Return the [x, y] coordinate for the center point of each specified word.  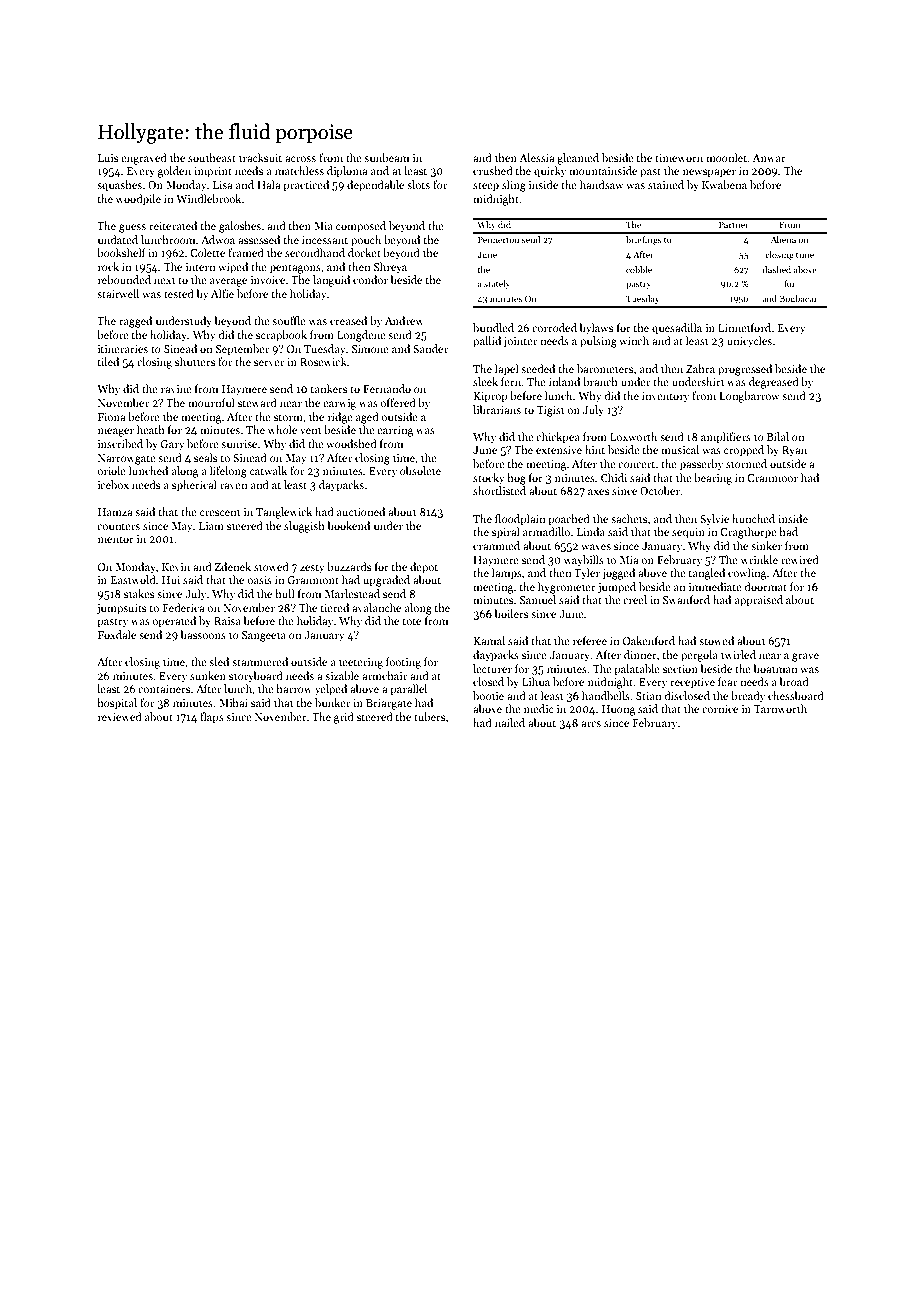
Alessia [536, 157]
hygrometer [567, 588]
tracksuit [260, 157]
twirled [738, 654]
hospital [117, 704]
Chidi [614, 477]
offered [398, 402]
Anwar [769, 158]
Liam [211, 526]
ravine [176, 389]
